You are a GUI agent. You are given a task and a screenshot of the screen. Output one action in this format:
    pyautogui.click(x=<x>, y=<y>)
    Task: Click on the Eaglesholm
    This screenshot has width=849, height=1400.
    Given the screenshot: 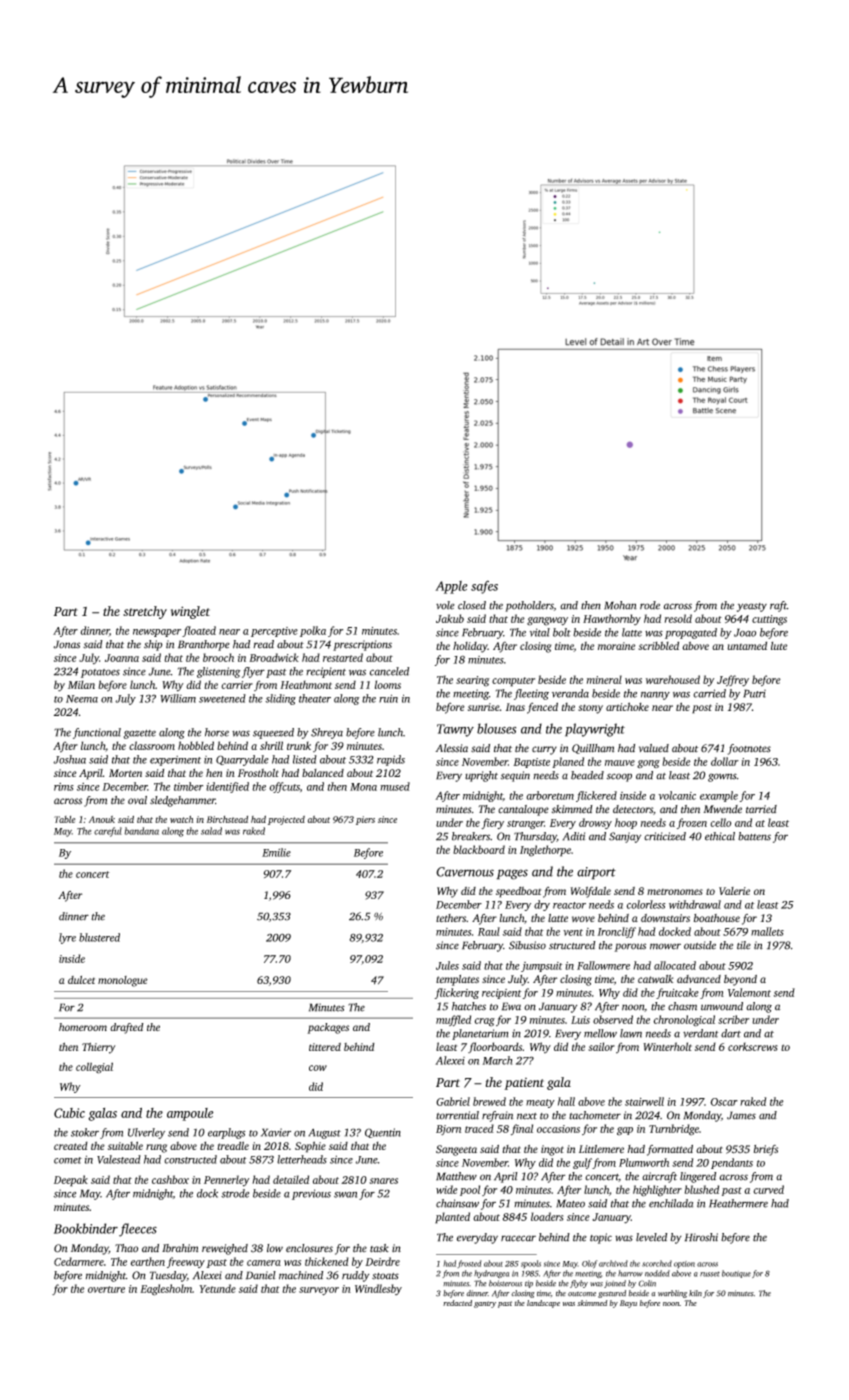 What is the action you would take?
    pyautogui.click(x=166, y=1290)
